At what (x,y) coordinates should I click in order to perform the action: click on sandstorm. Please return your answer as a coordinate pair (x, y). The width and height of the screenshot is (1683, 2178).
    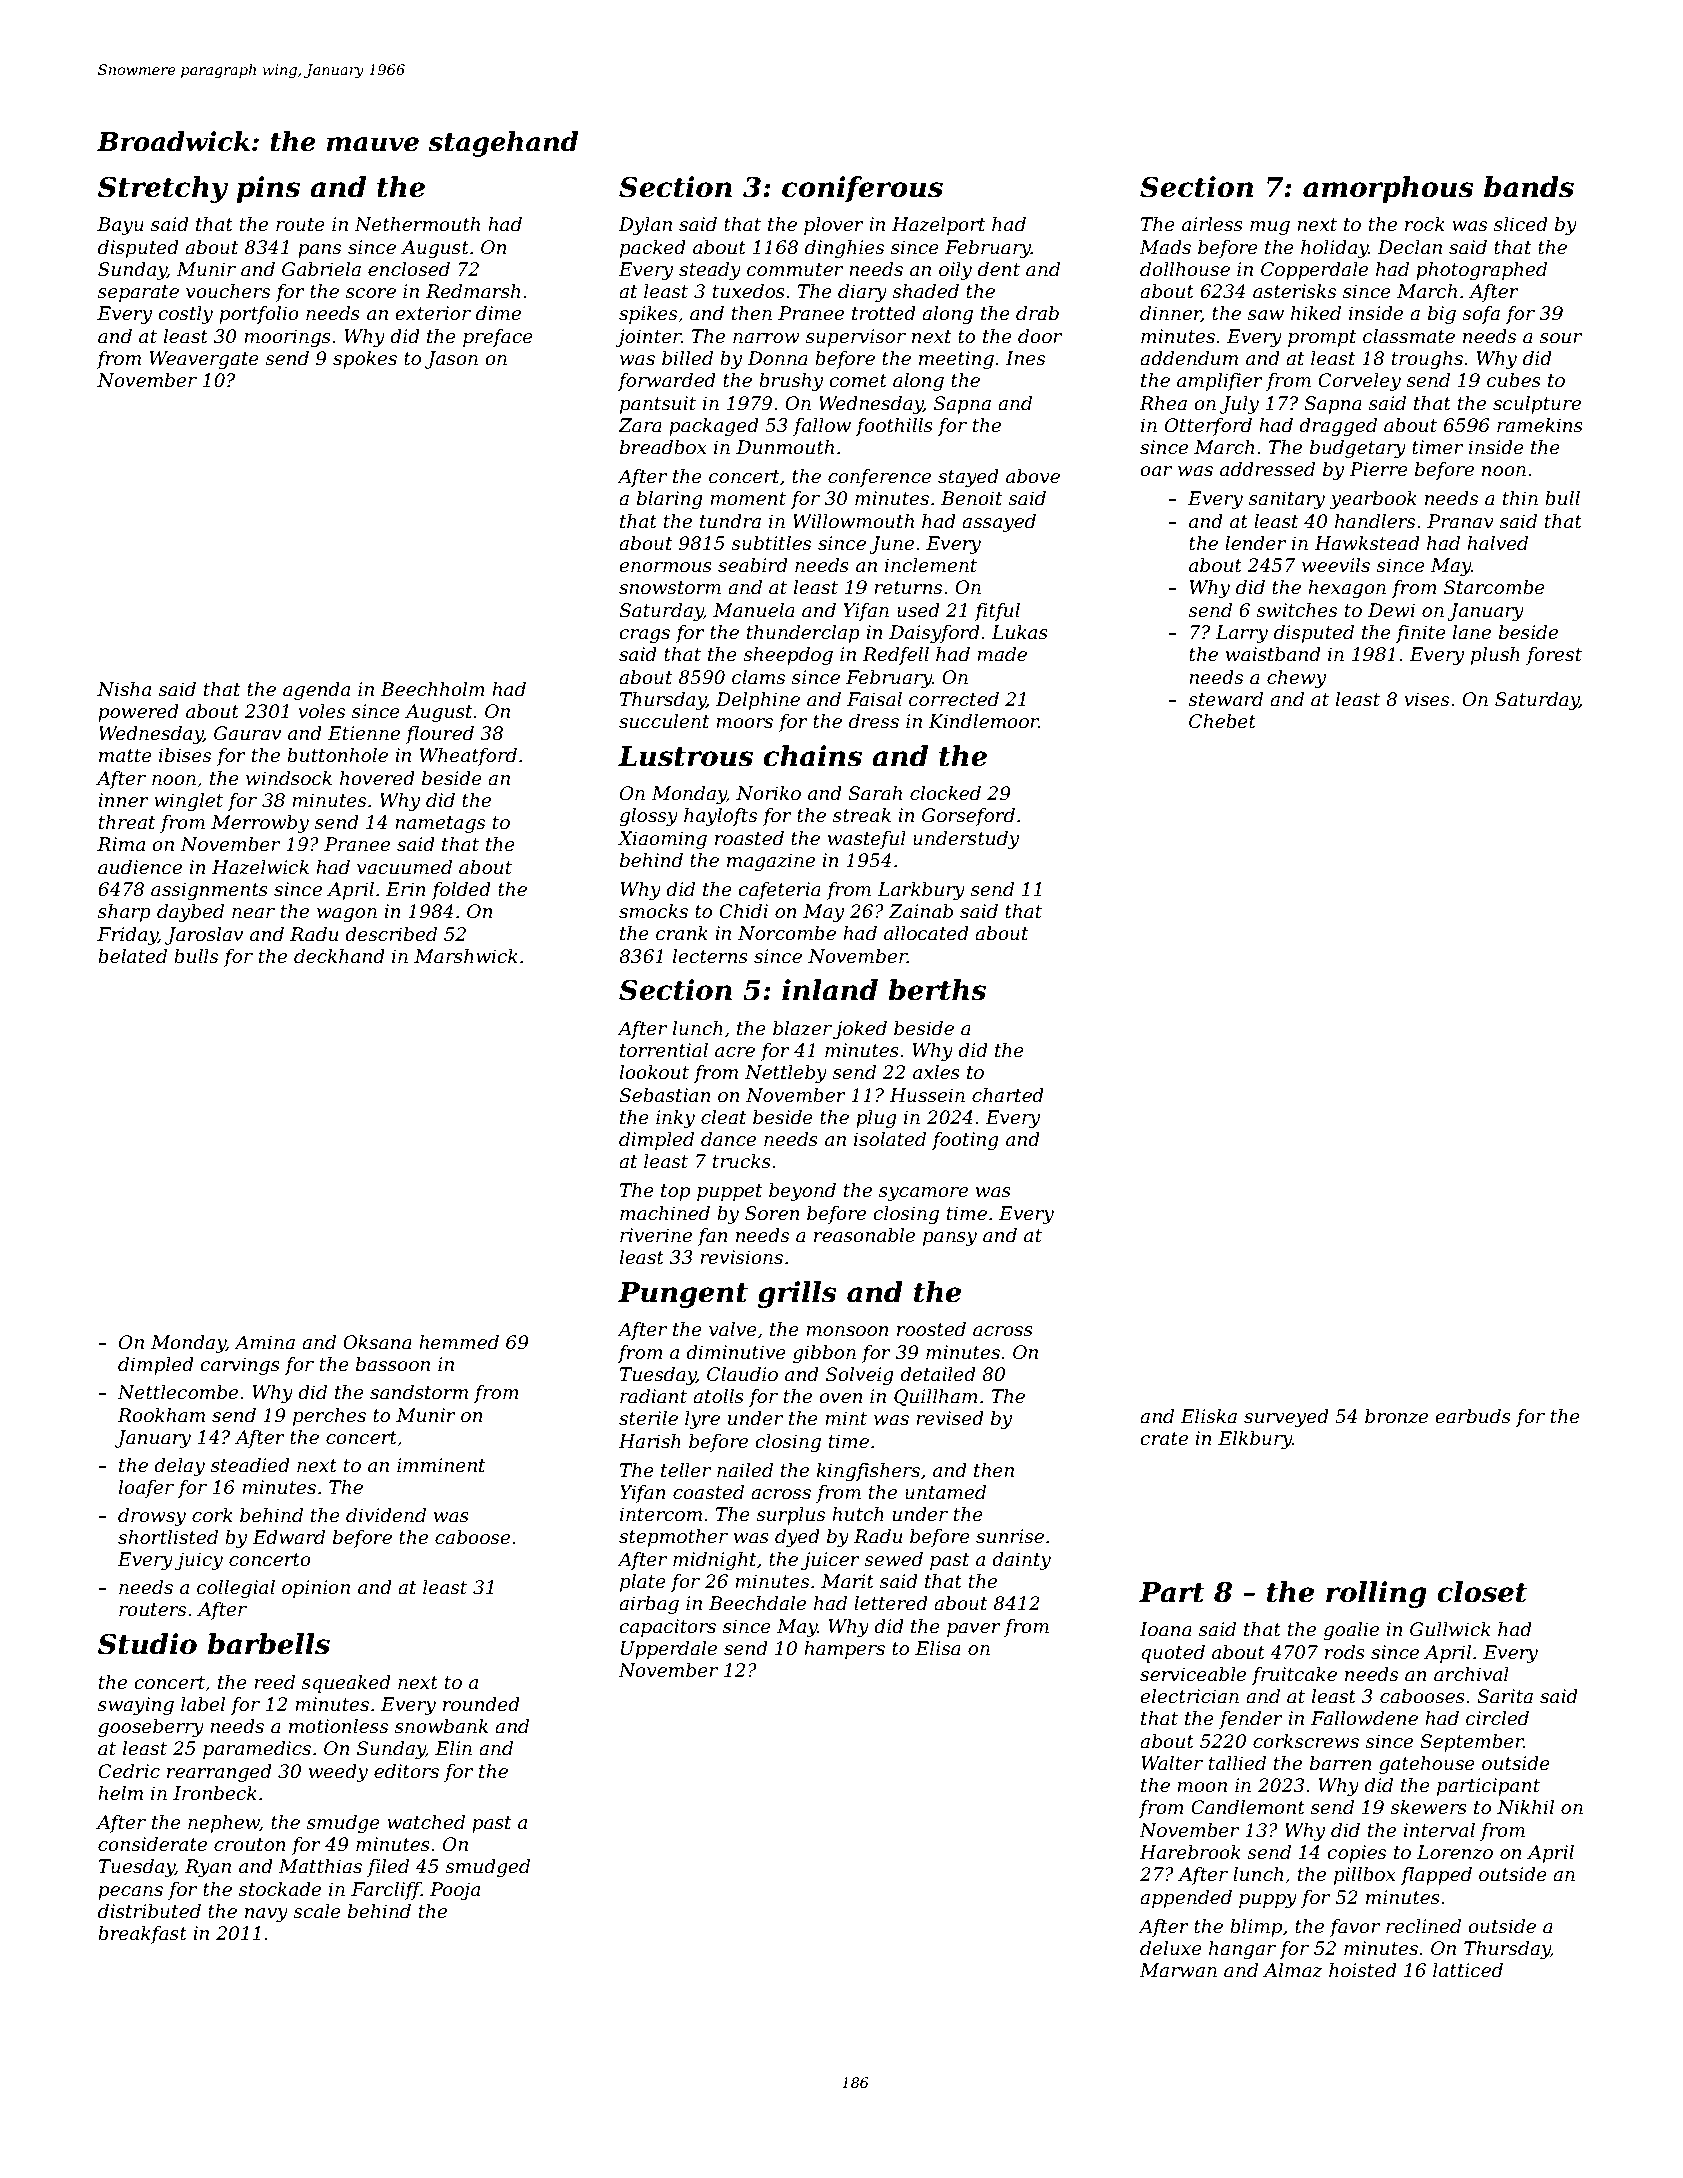
    Looking at the image, I should click on (419, 1392).
